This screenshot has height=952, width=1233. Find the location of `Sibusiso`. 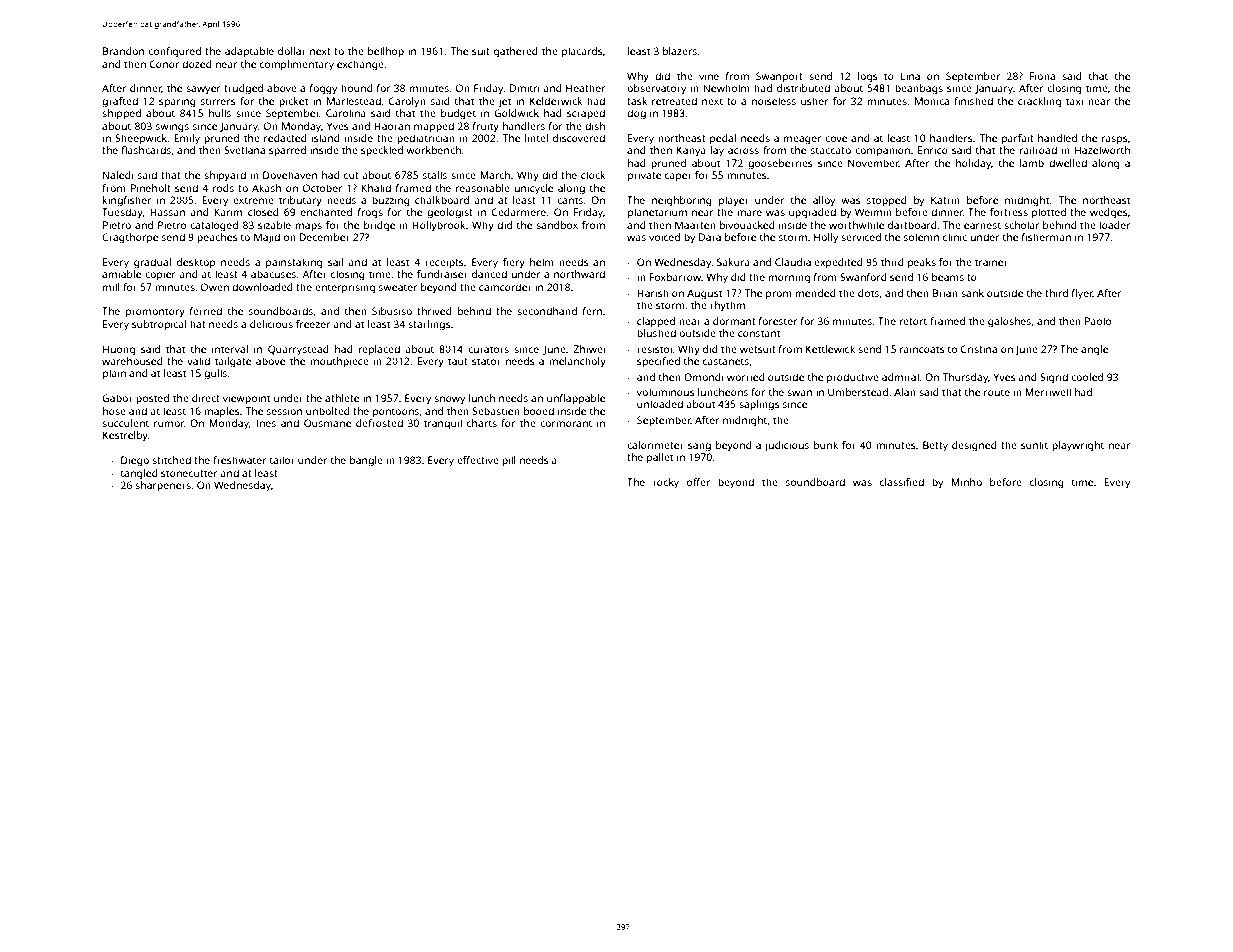

Sibusiso is located at coordinates (392, 311).
